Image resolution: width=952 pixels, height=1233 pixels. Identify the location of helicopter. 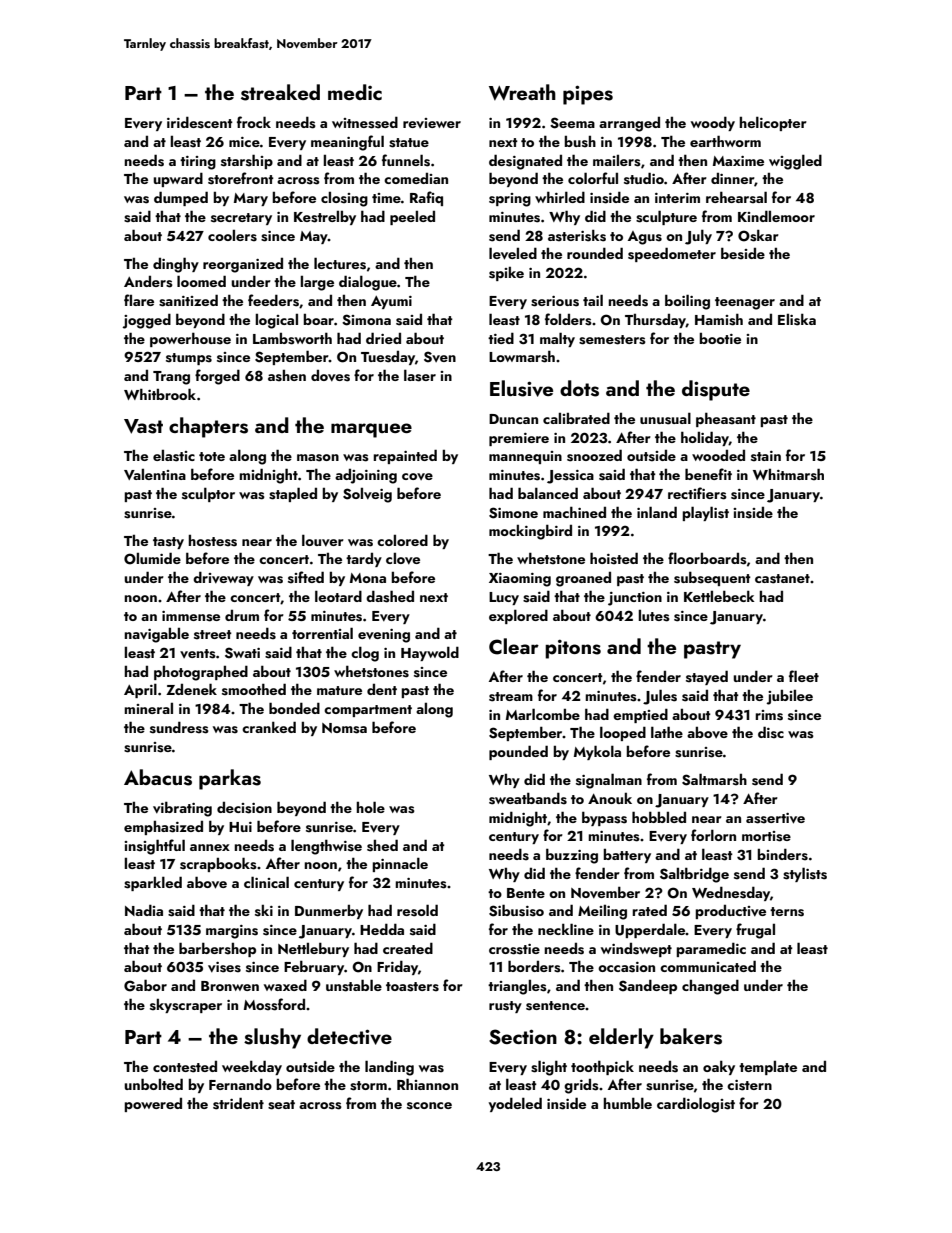
(773, 123).
